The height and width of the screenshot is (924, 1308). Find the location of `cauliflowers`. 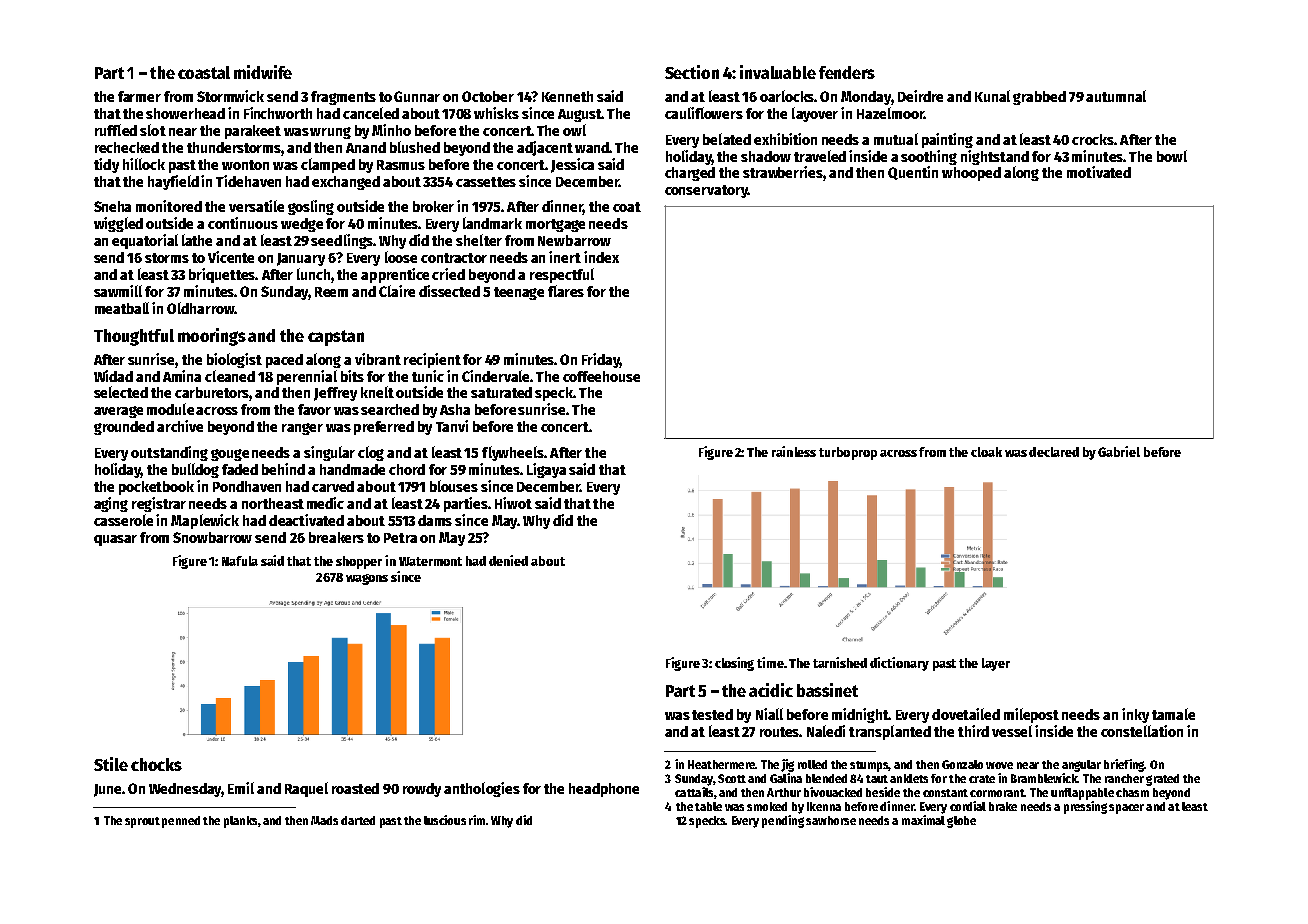

cauliflowers is located at coordinates (704, 113).
